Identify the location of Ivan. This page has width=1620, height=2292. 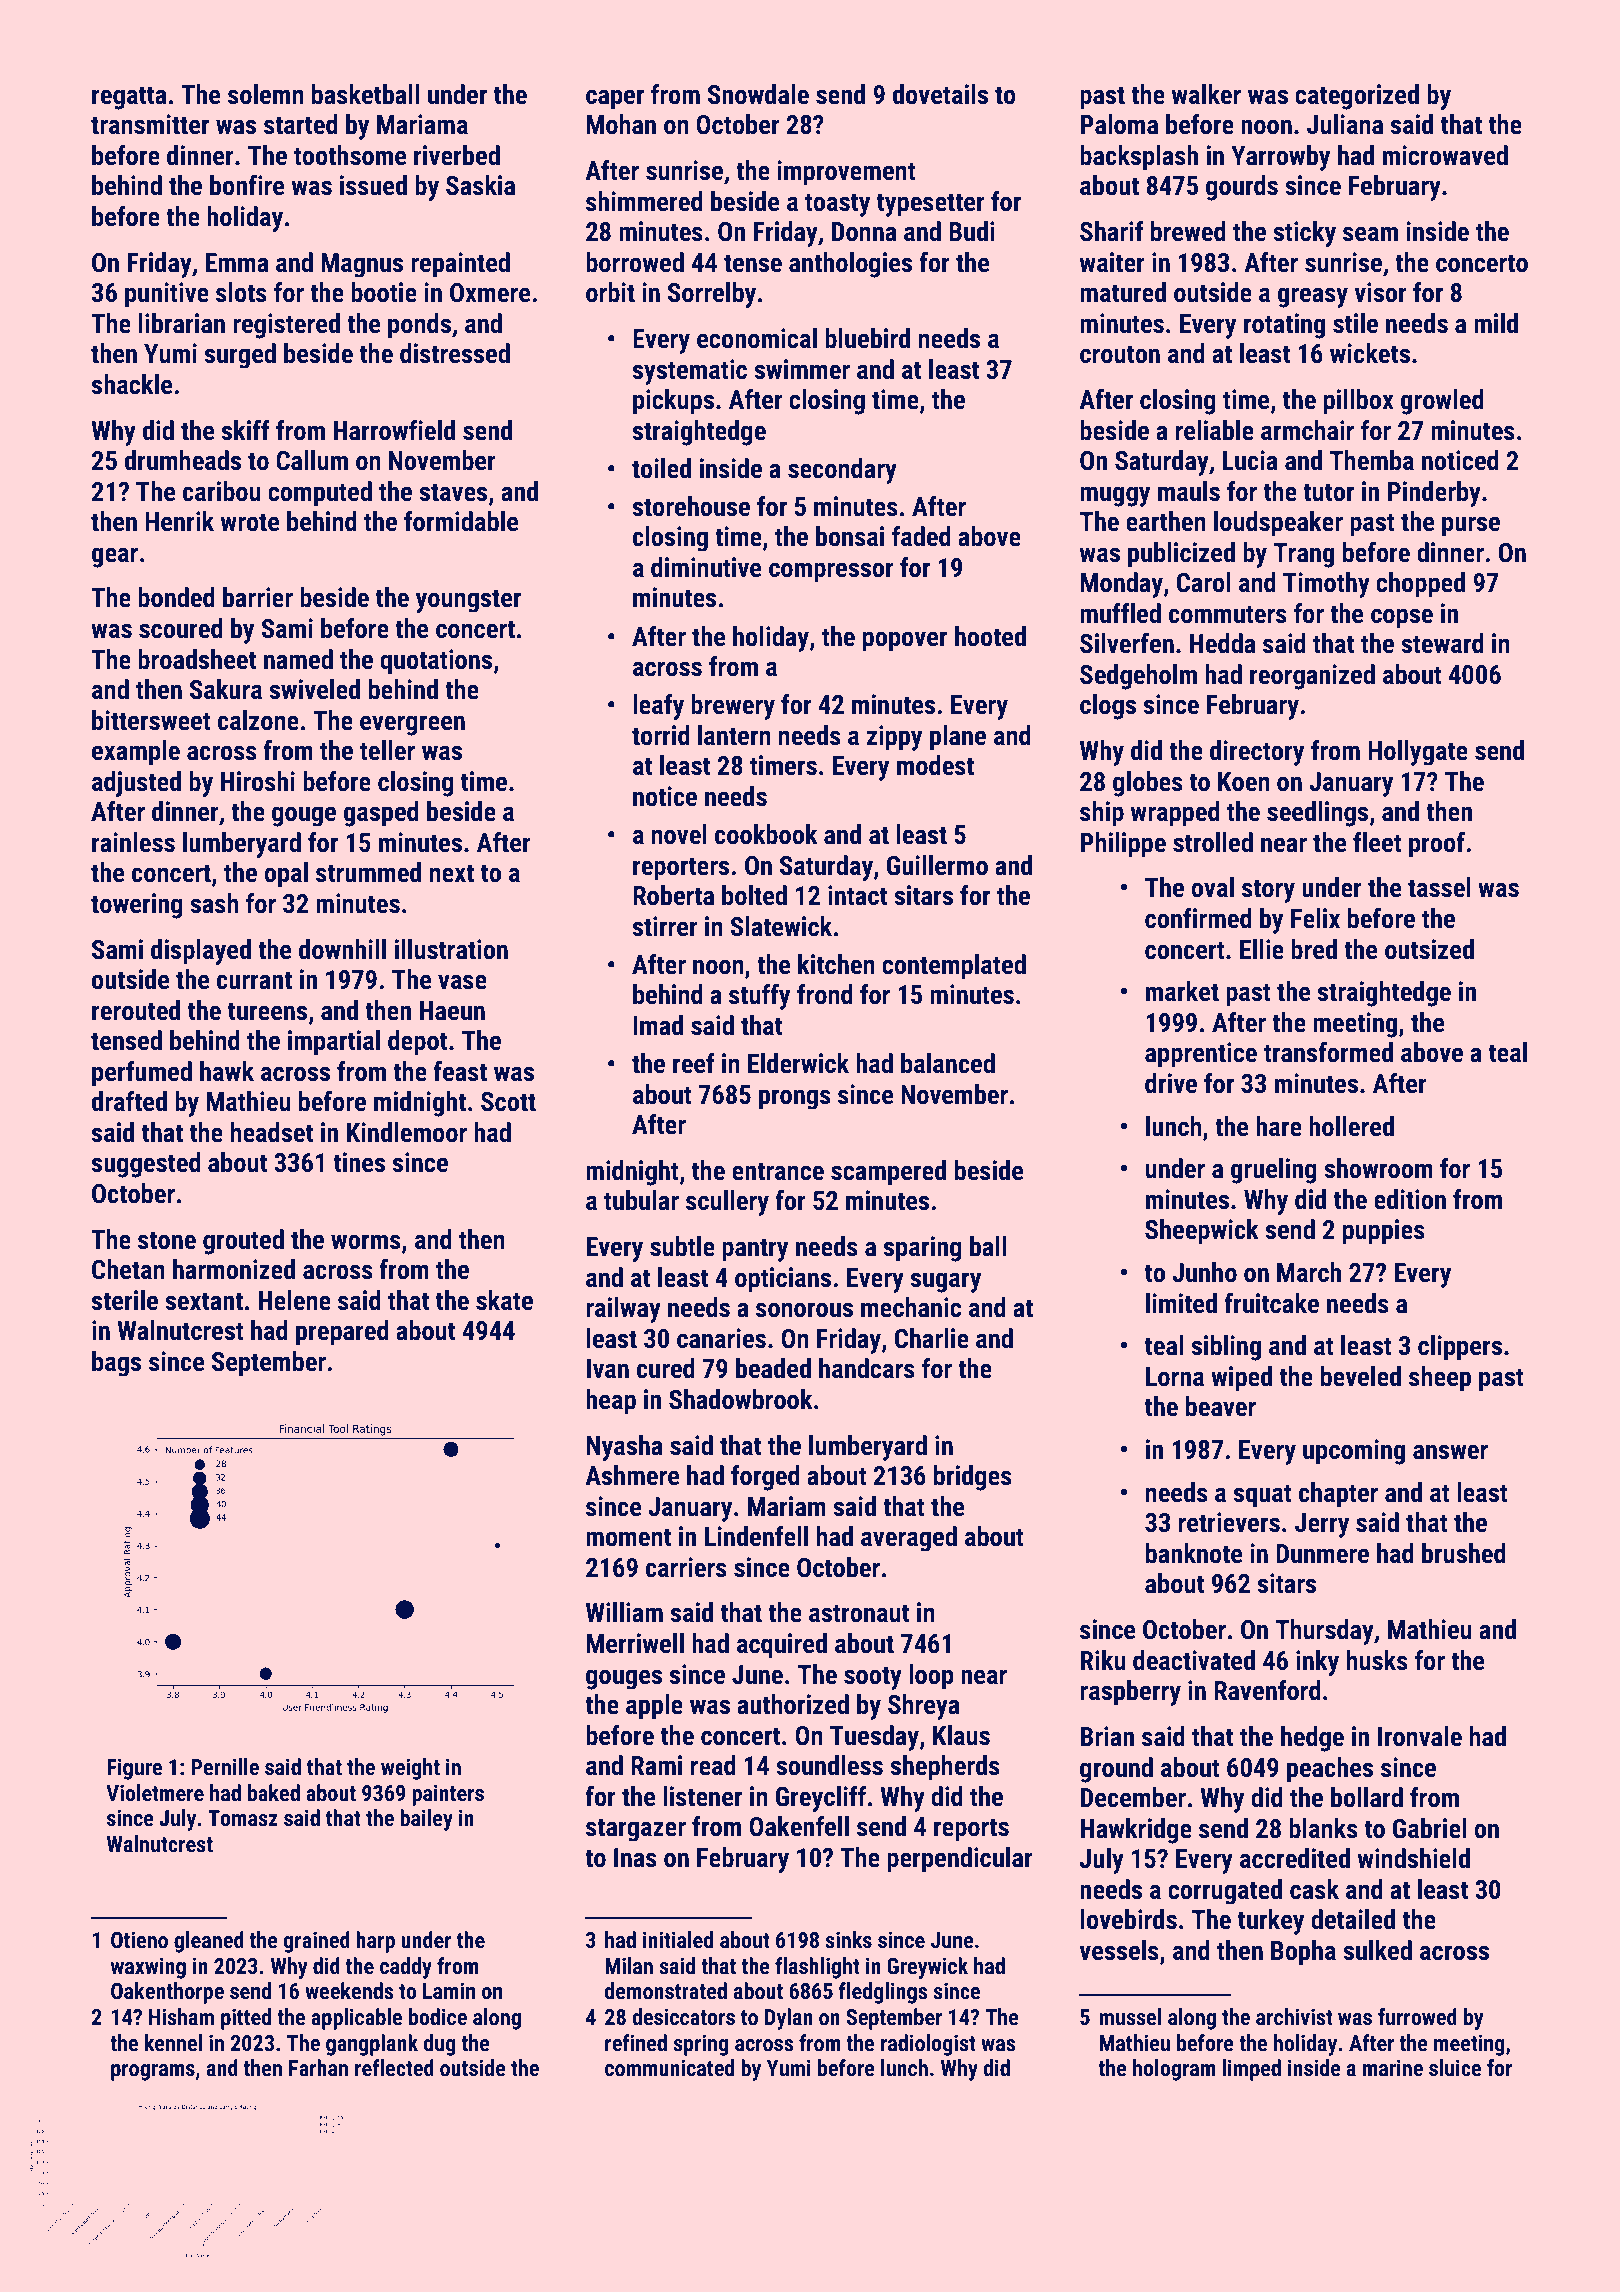
(608, 1369).
